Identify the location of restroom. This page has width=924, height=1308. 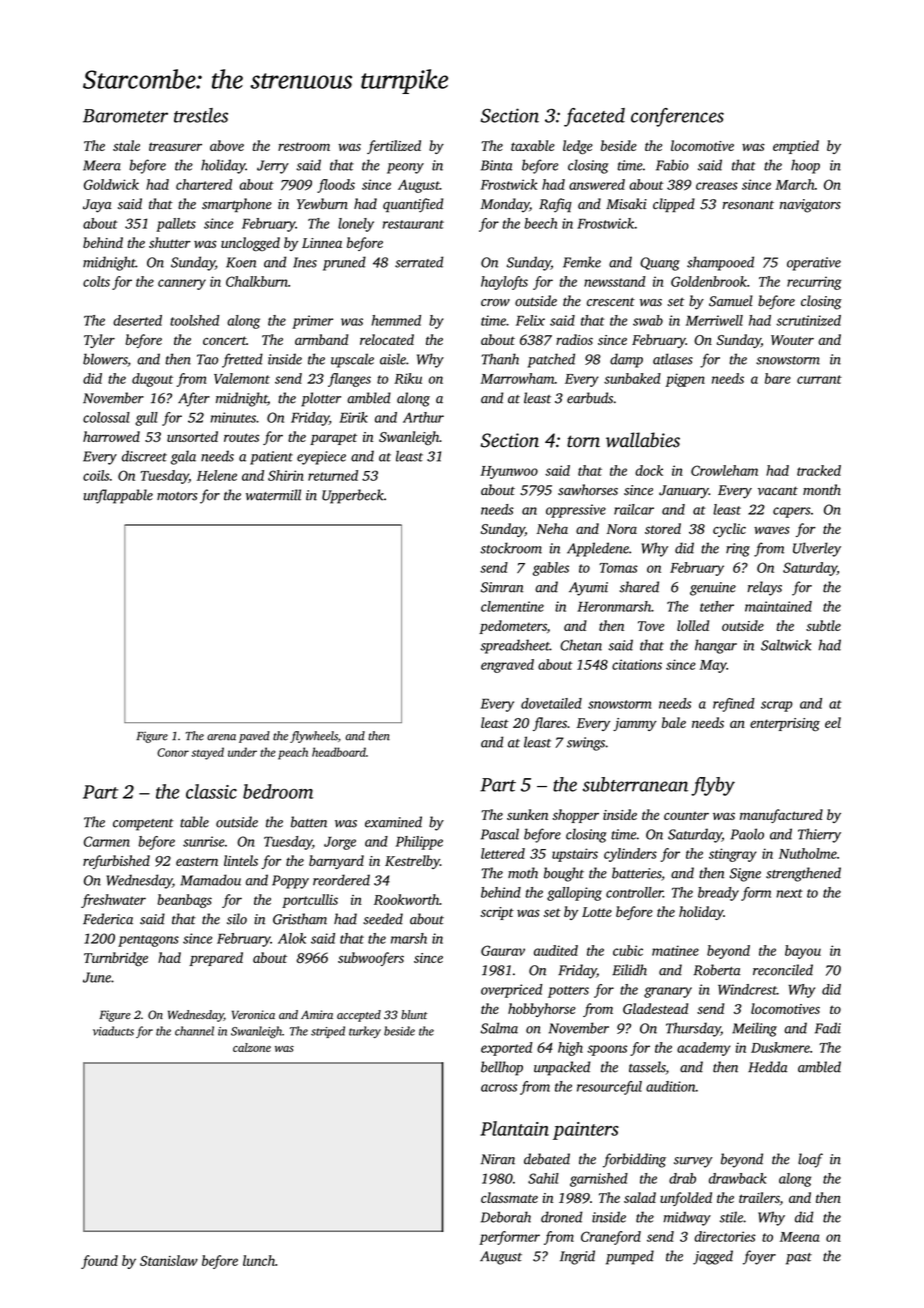
(304, 146).
